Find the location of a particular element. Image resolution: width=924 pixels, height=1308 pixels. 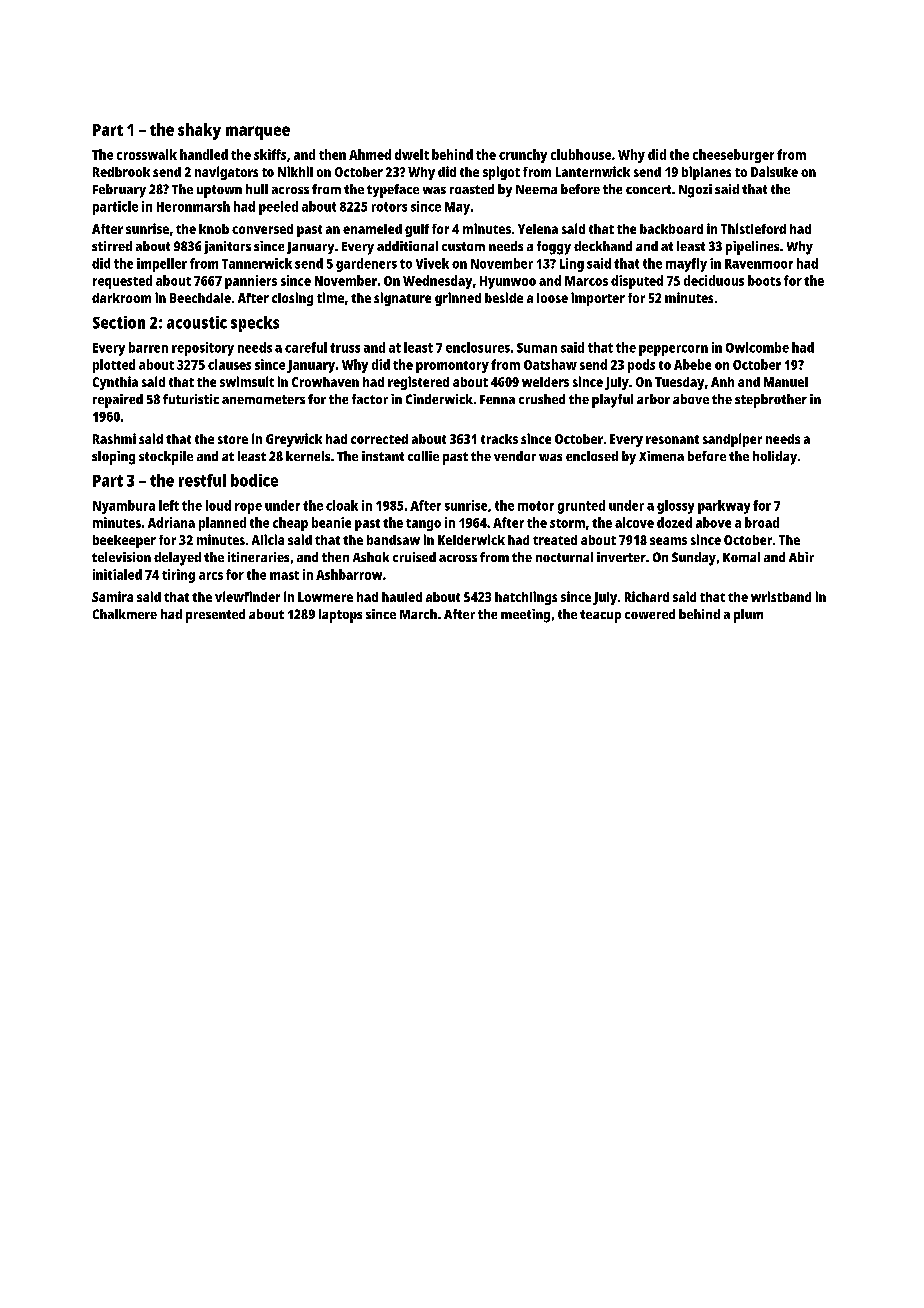

cheeseburger is located at coordinates (733, 156).
